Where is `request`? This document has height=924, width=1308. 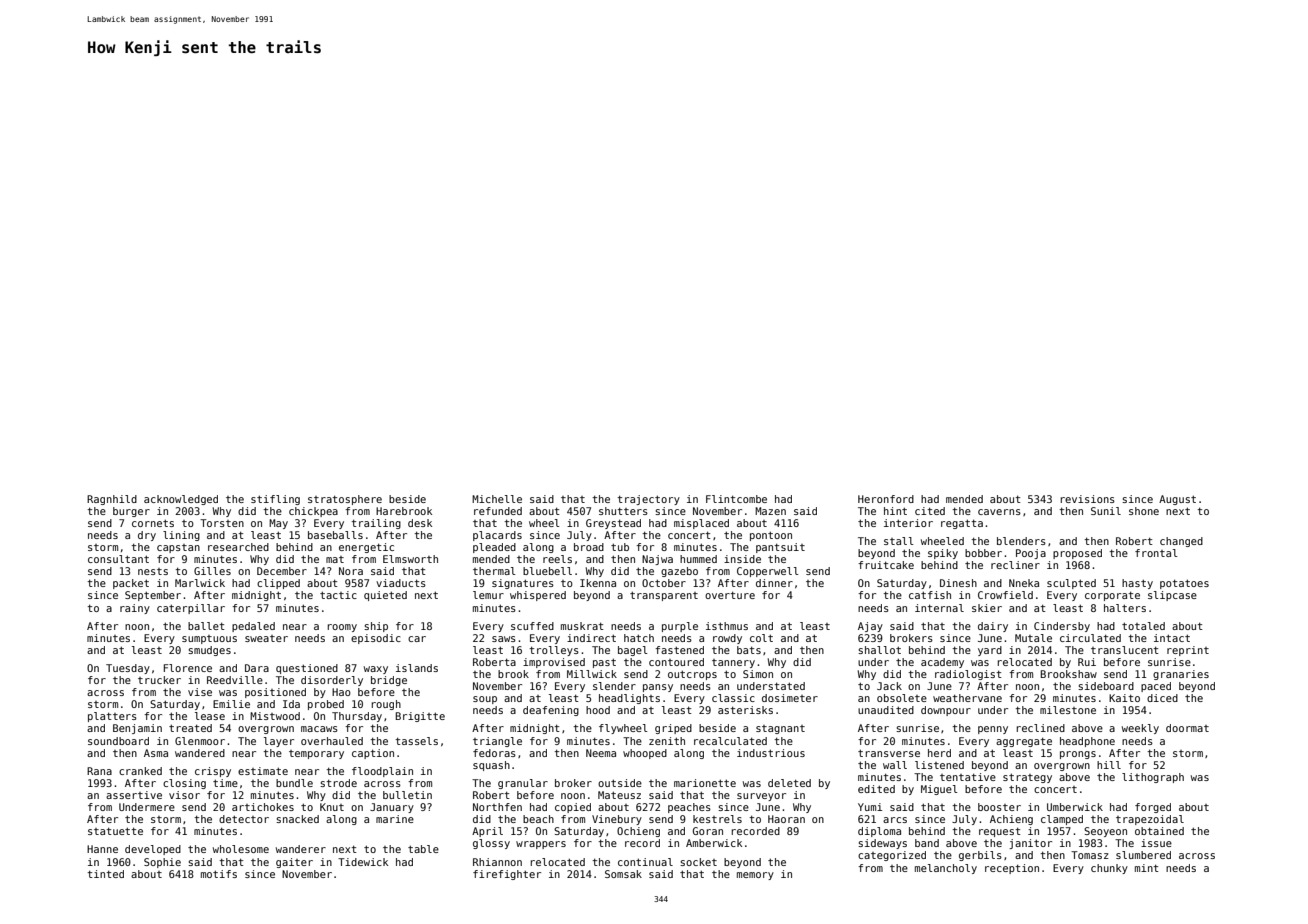 request is located at coordinates (1000, 832).
